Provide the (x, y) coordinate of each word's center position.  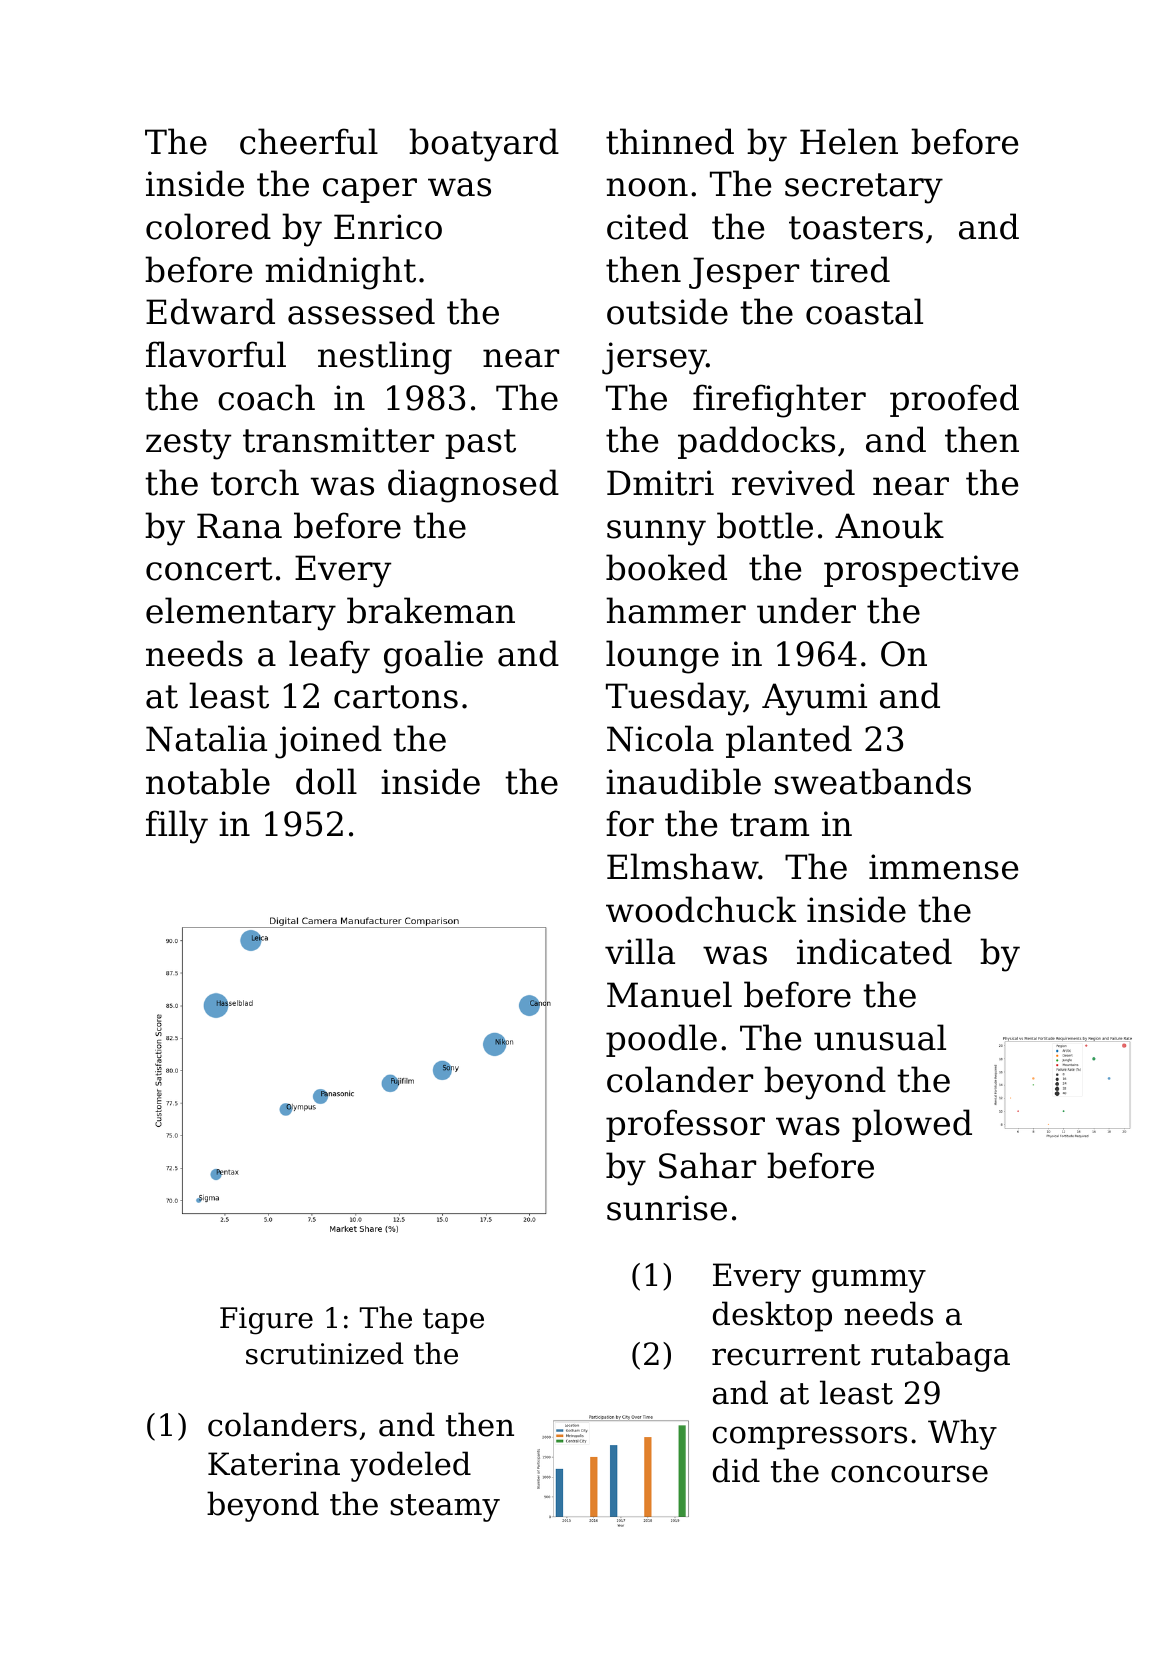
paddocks (756, 442)
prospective (921, 571)
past (480, 444)
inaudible (683, 781)
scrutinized (325, 1353)
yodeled (410, 1466)
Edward (210, 311)
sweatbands (873, 781)
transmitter (338, 440)
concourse (909, 1474)
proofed (954, 400)
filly (177, 827)
